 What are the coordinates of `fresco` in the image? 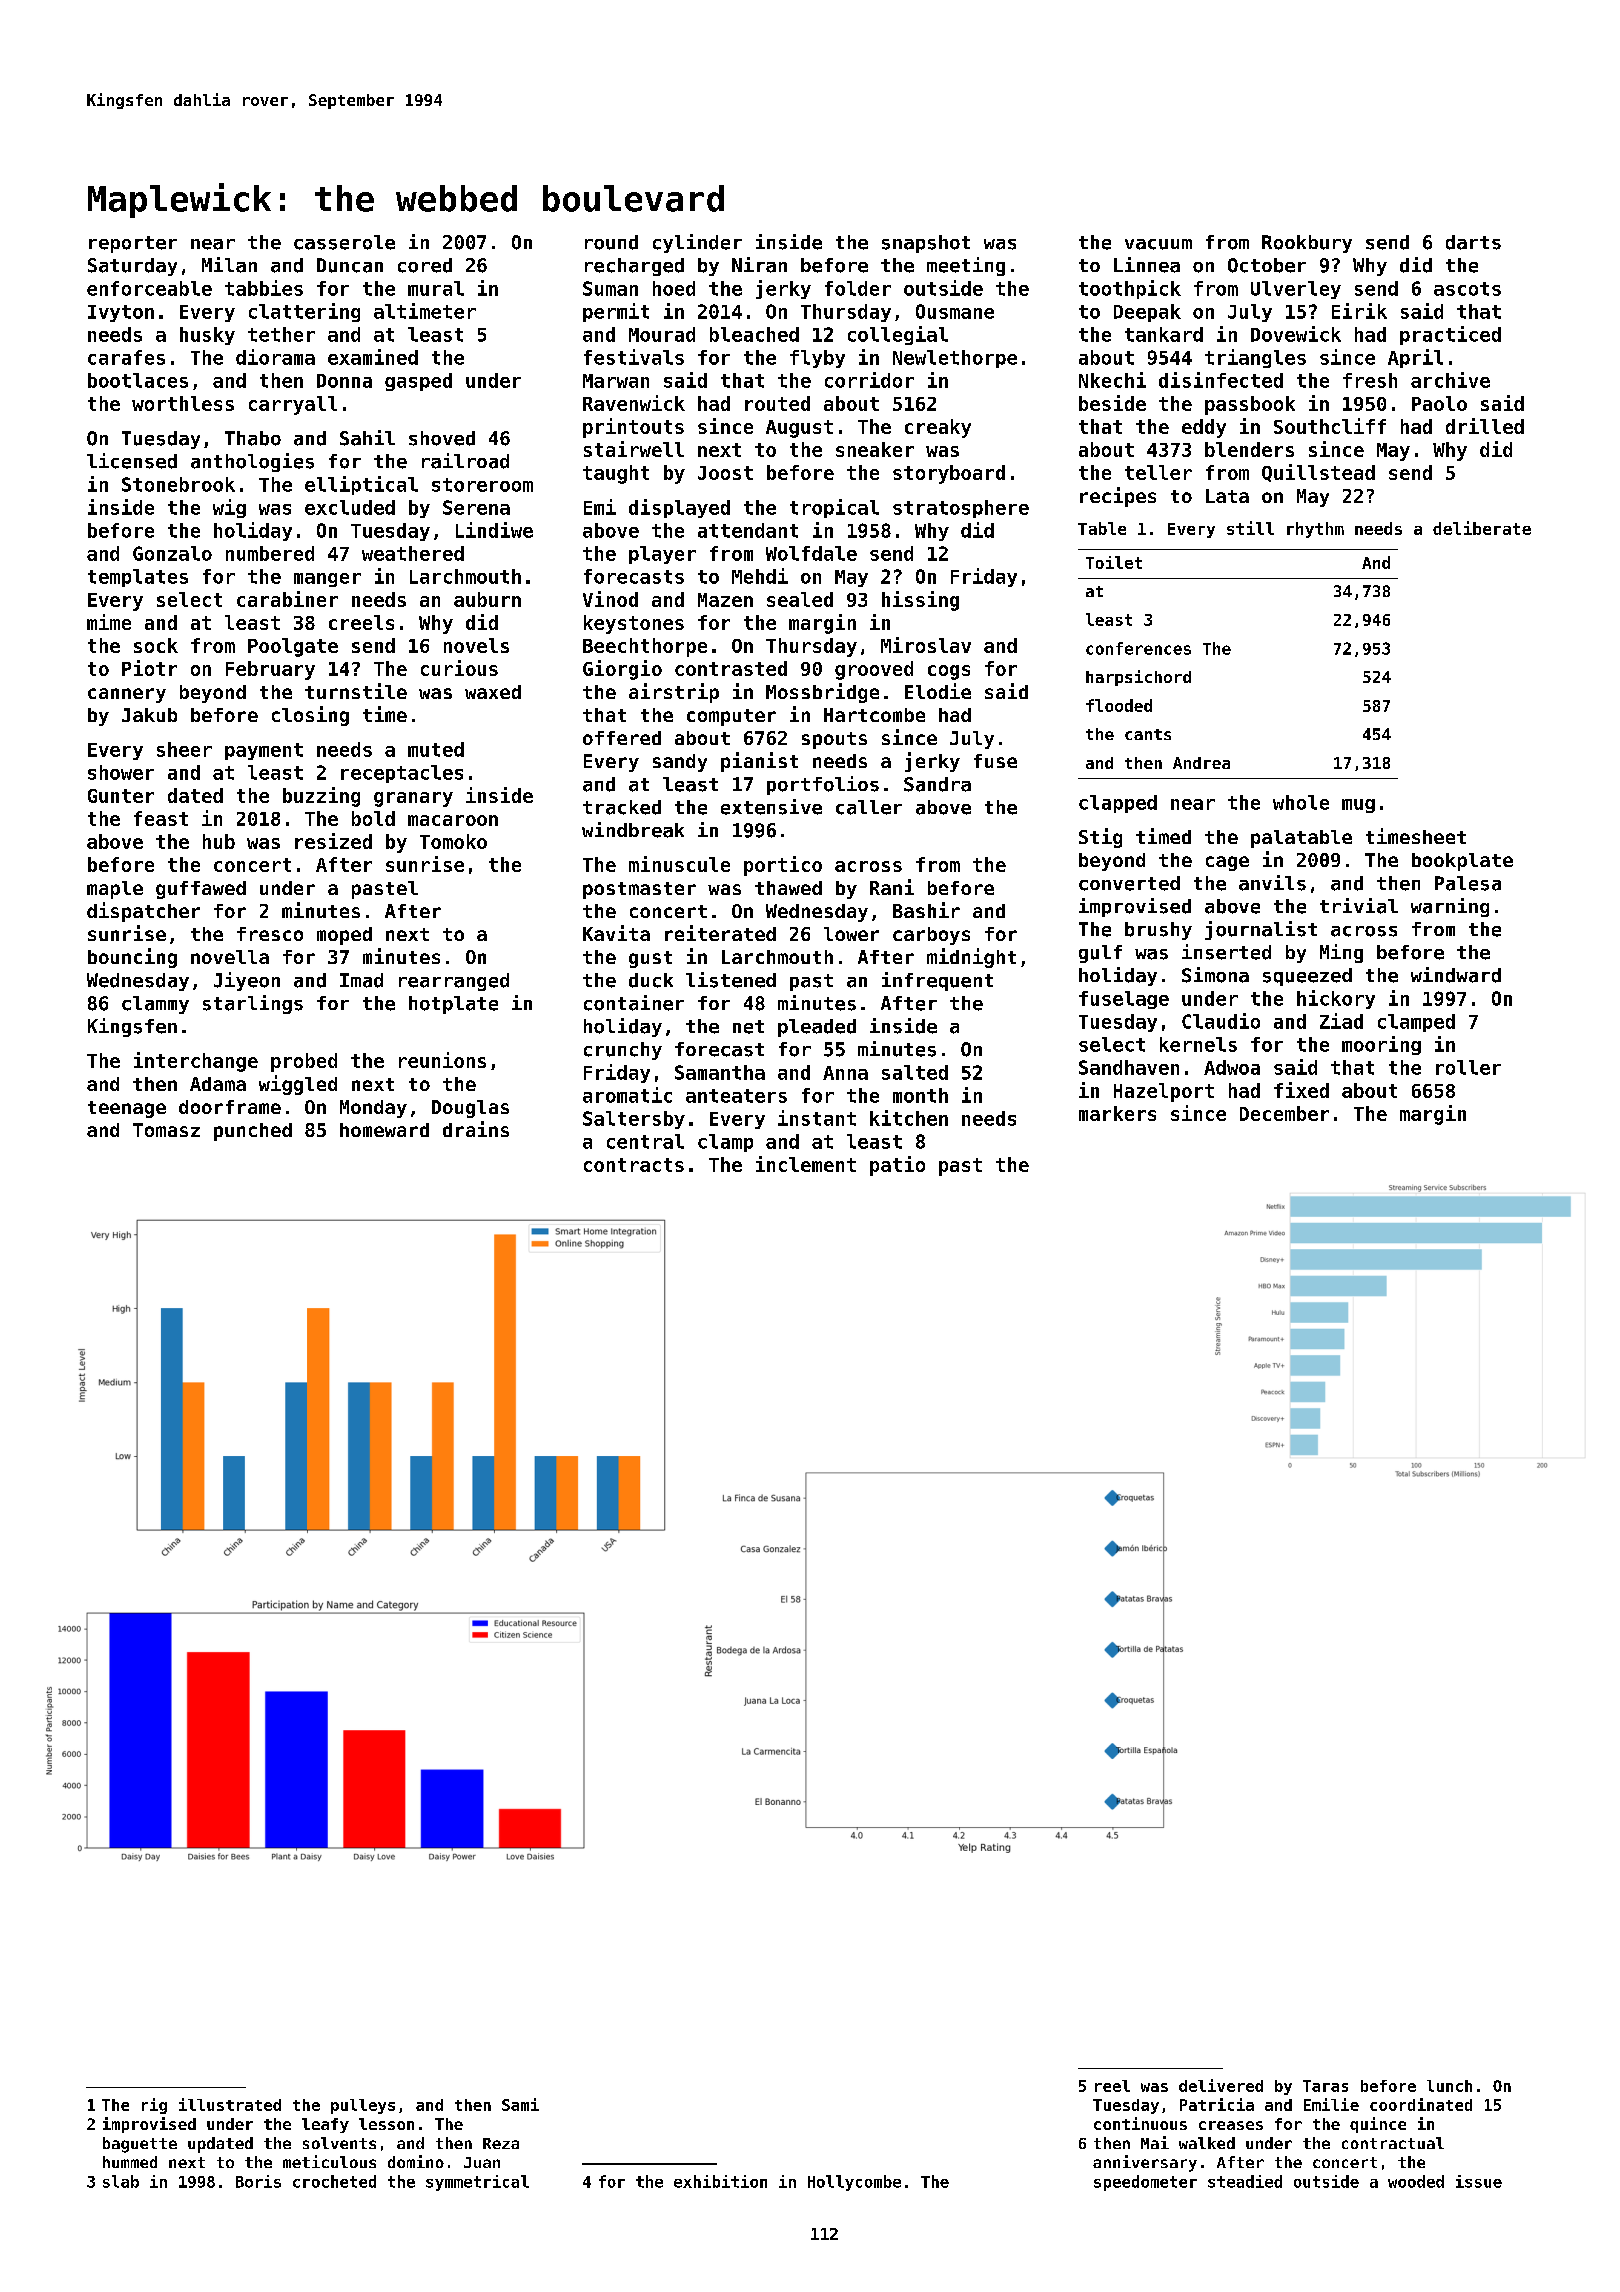 It's located at (270, 934).
